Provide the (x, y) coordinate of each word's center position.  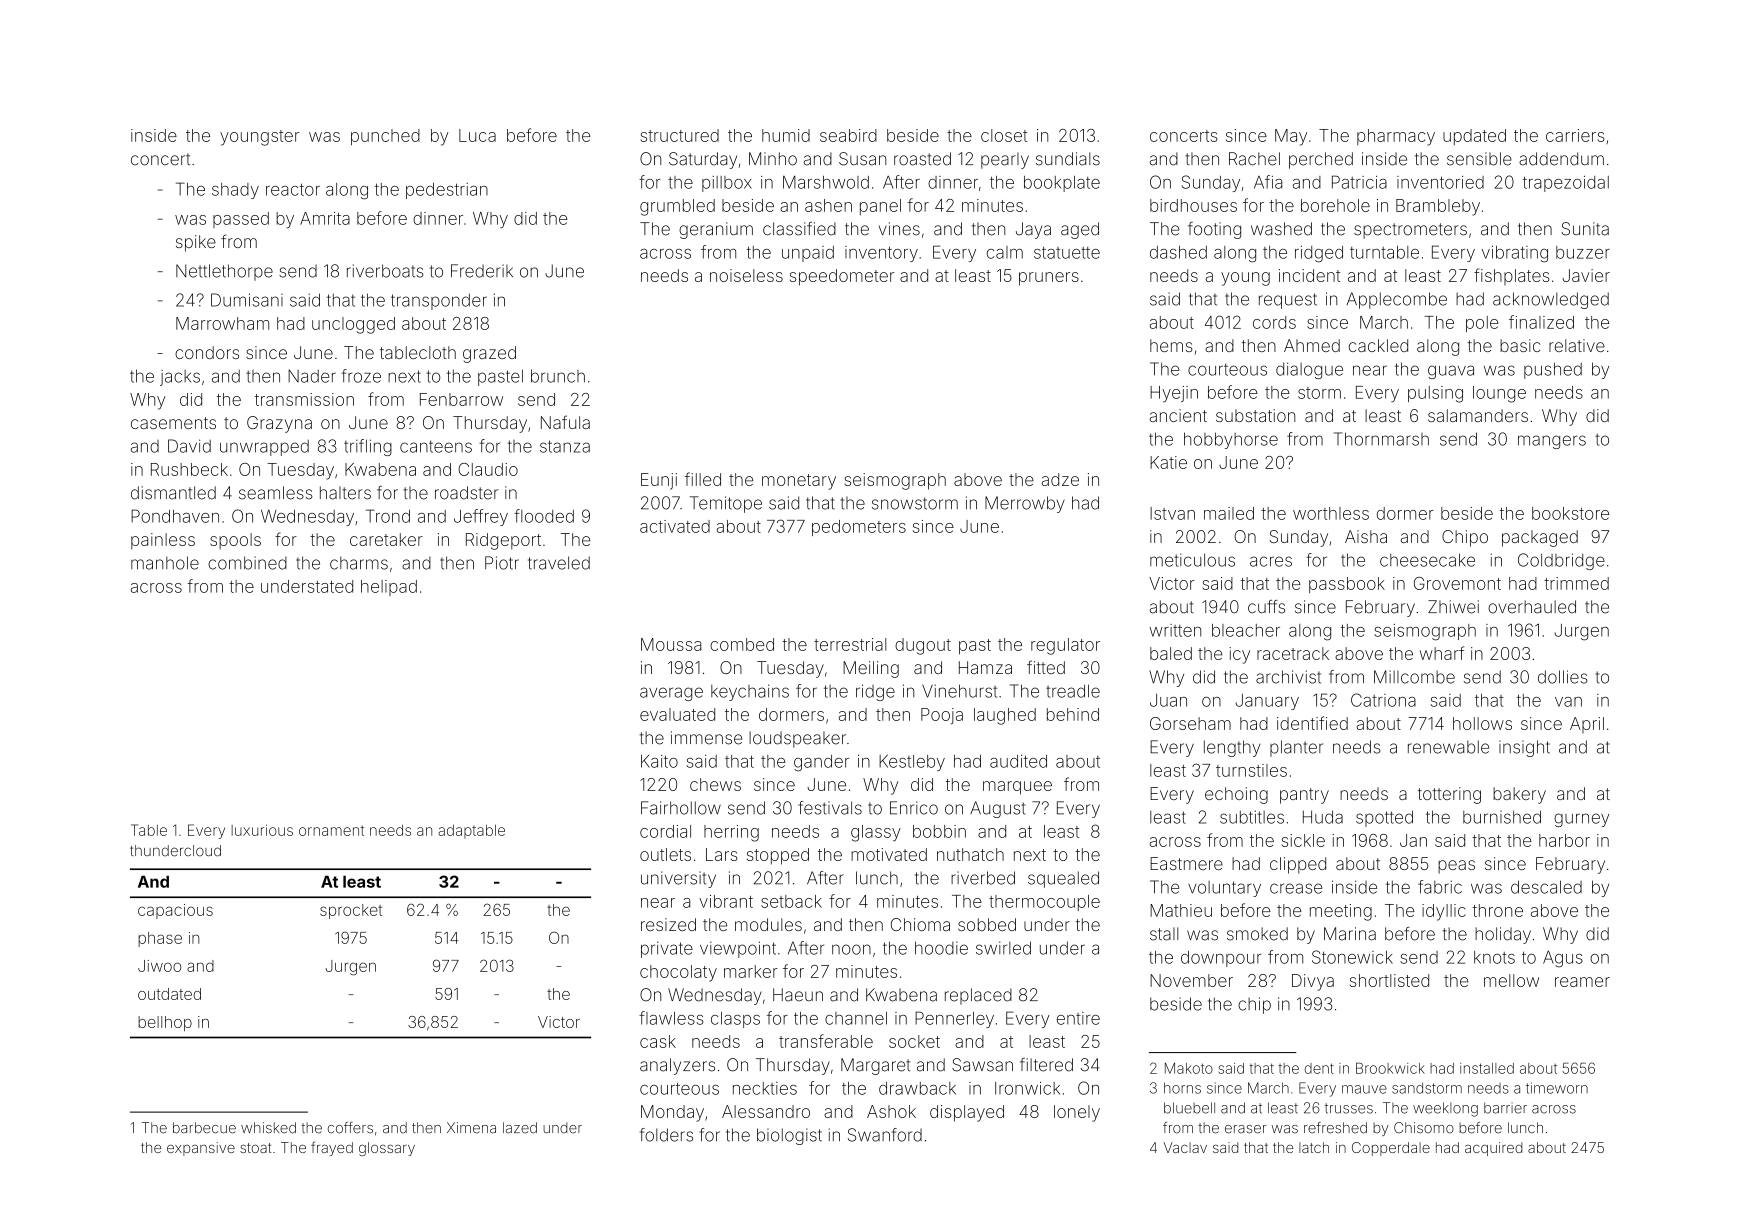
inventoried (1440, 182)
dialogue (1309, 370)
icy (1239, 655)
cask (658, 1041)
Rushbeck (189, 469)
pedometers (859, 528)
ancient (1178, 415)
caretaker (386, 539)
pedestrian (447, 191)
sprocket (351, 911)
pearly (1005, 160)
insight (1524, 748)
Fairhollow (681, 808)
